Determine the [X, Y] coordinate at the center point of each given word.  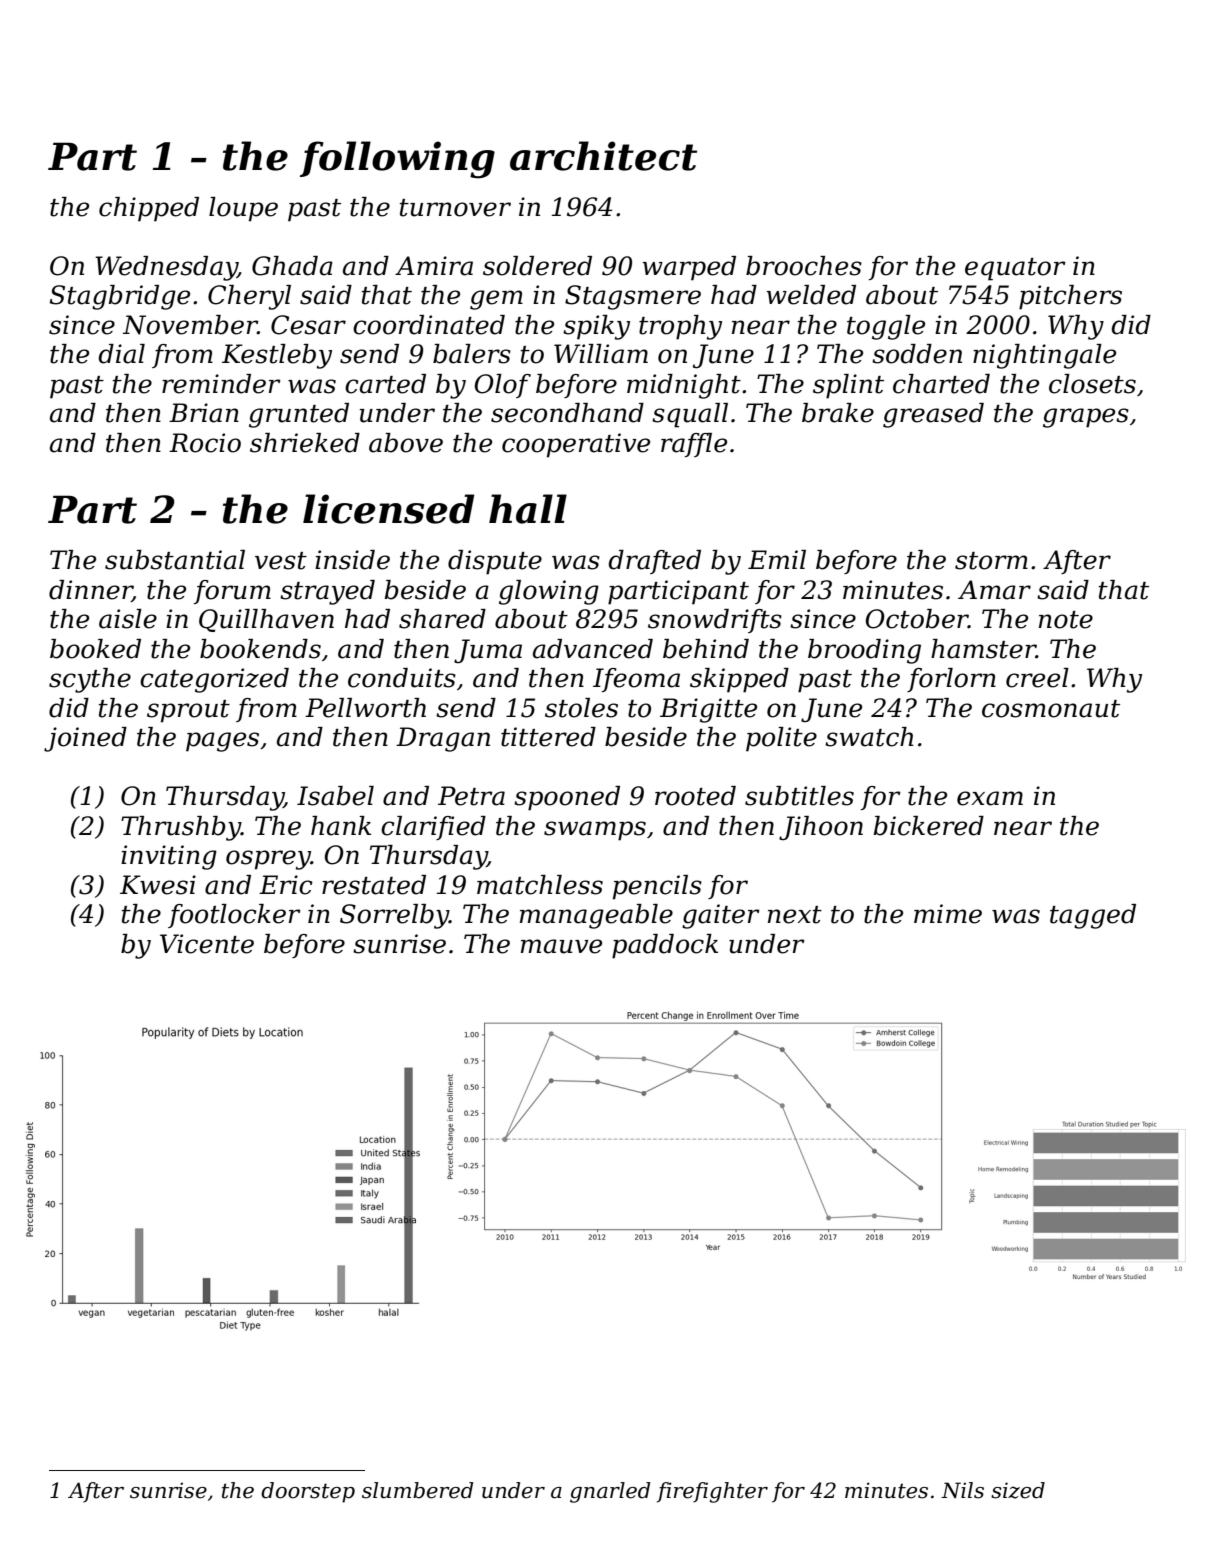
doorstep [308, 1492]
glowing [549, 592]
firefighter [712, 1492]
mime [948, 914]
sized [1018, 1490]
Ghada [292, 266]
